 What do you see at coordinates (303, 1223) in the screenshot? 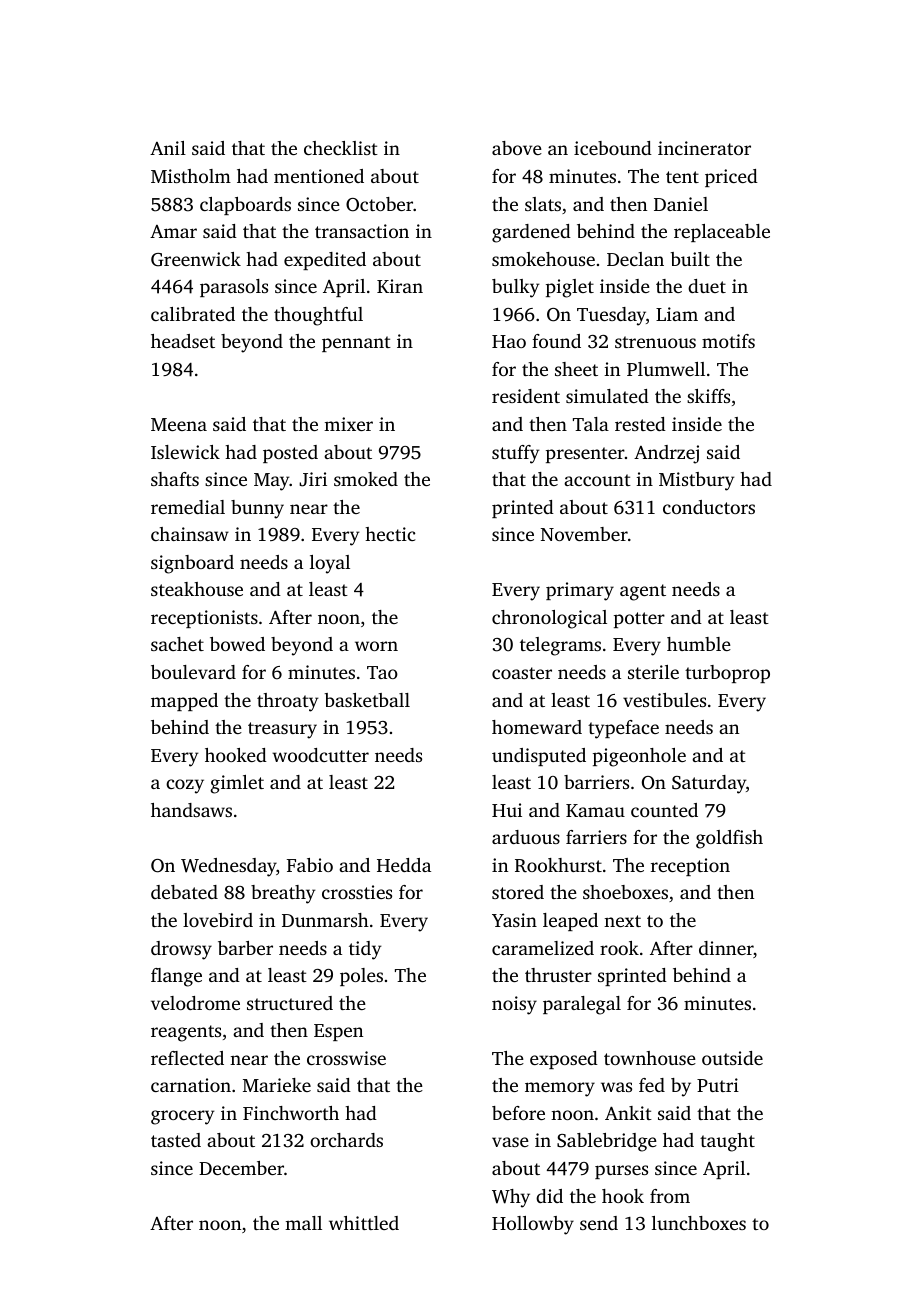
I see `mall` at bounding box center [303, 1223].
